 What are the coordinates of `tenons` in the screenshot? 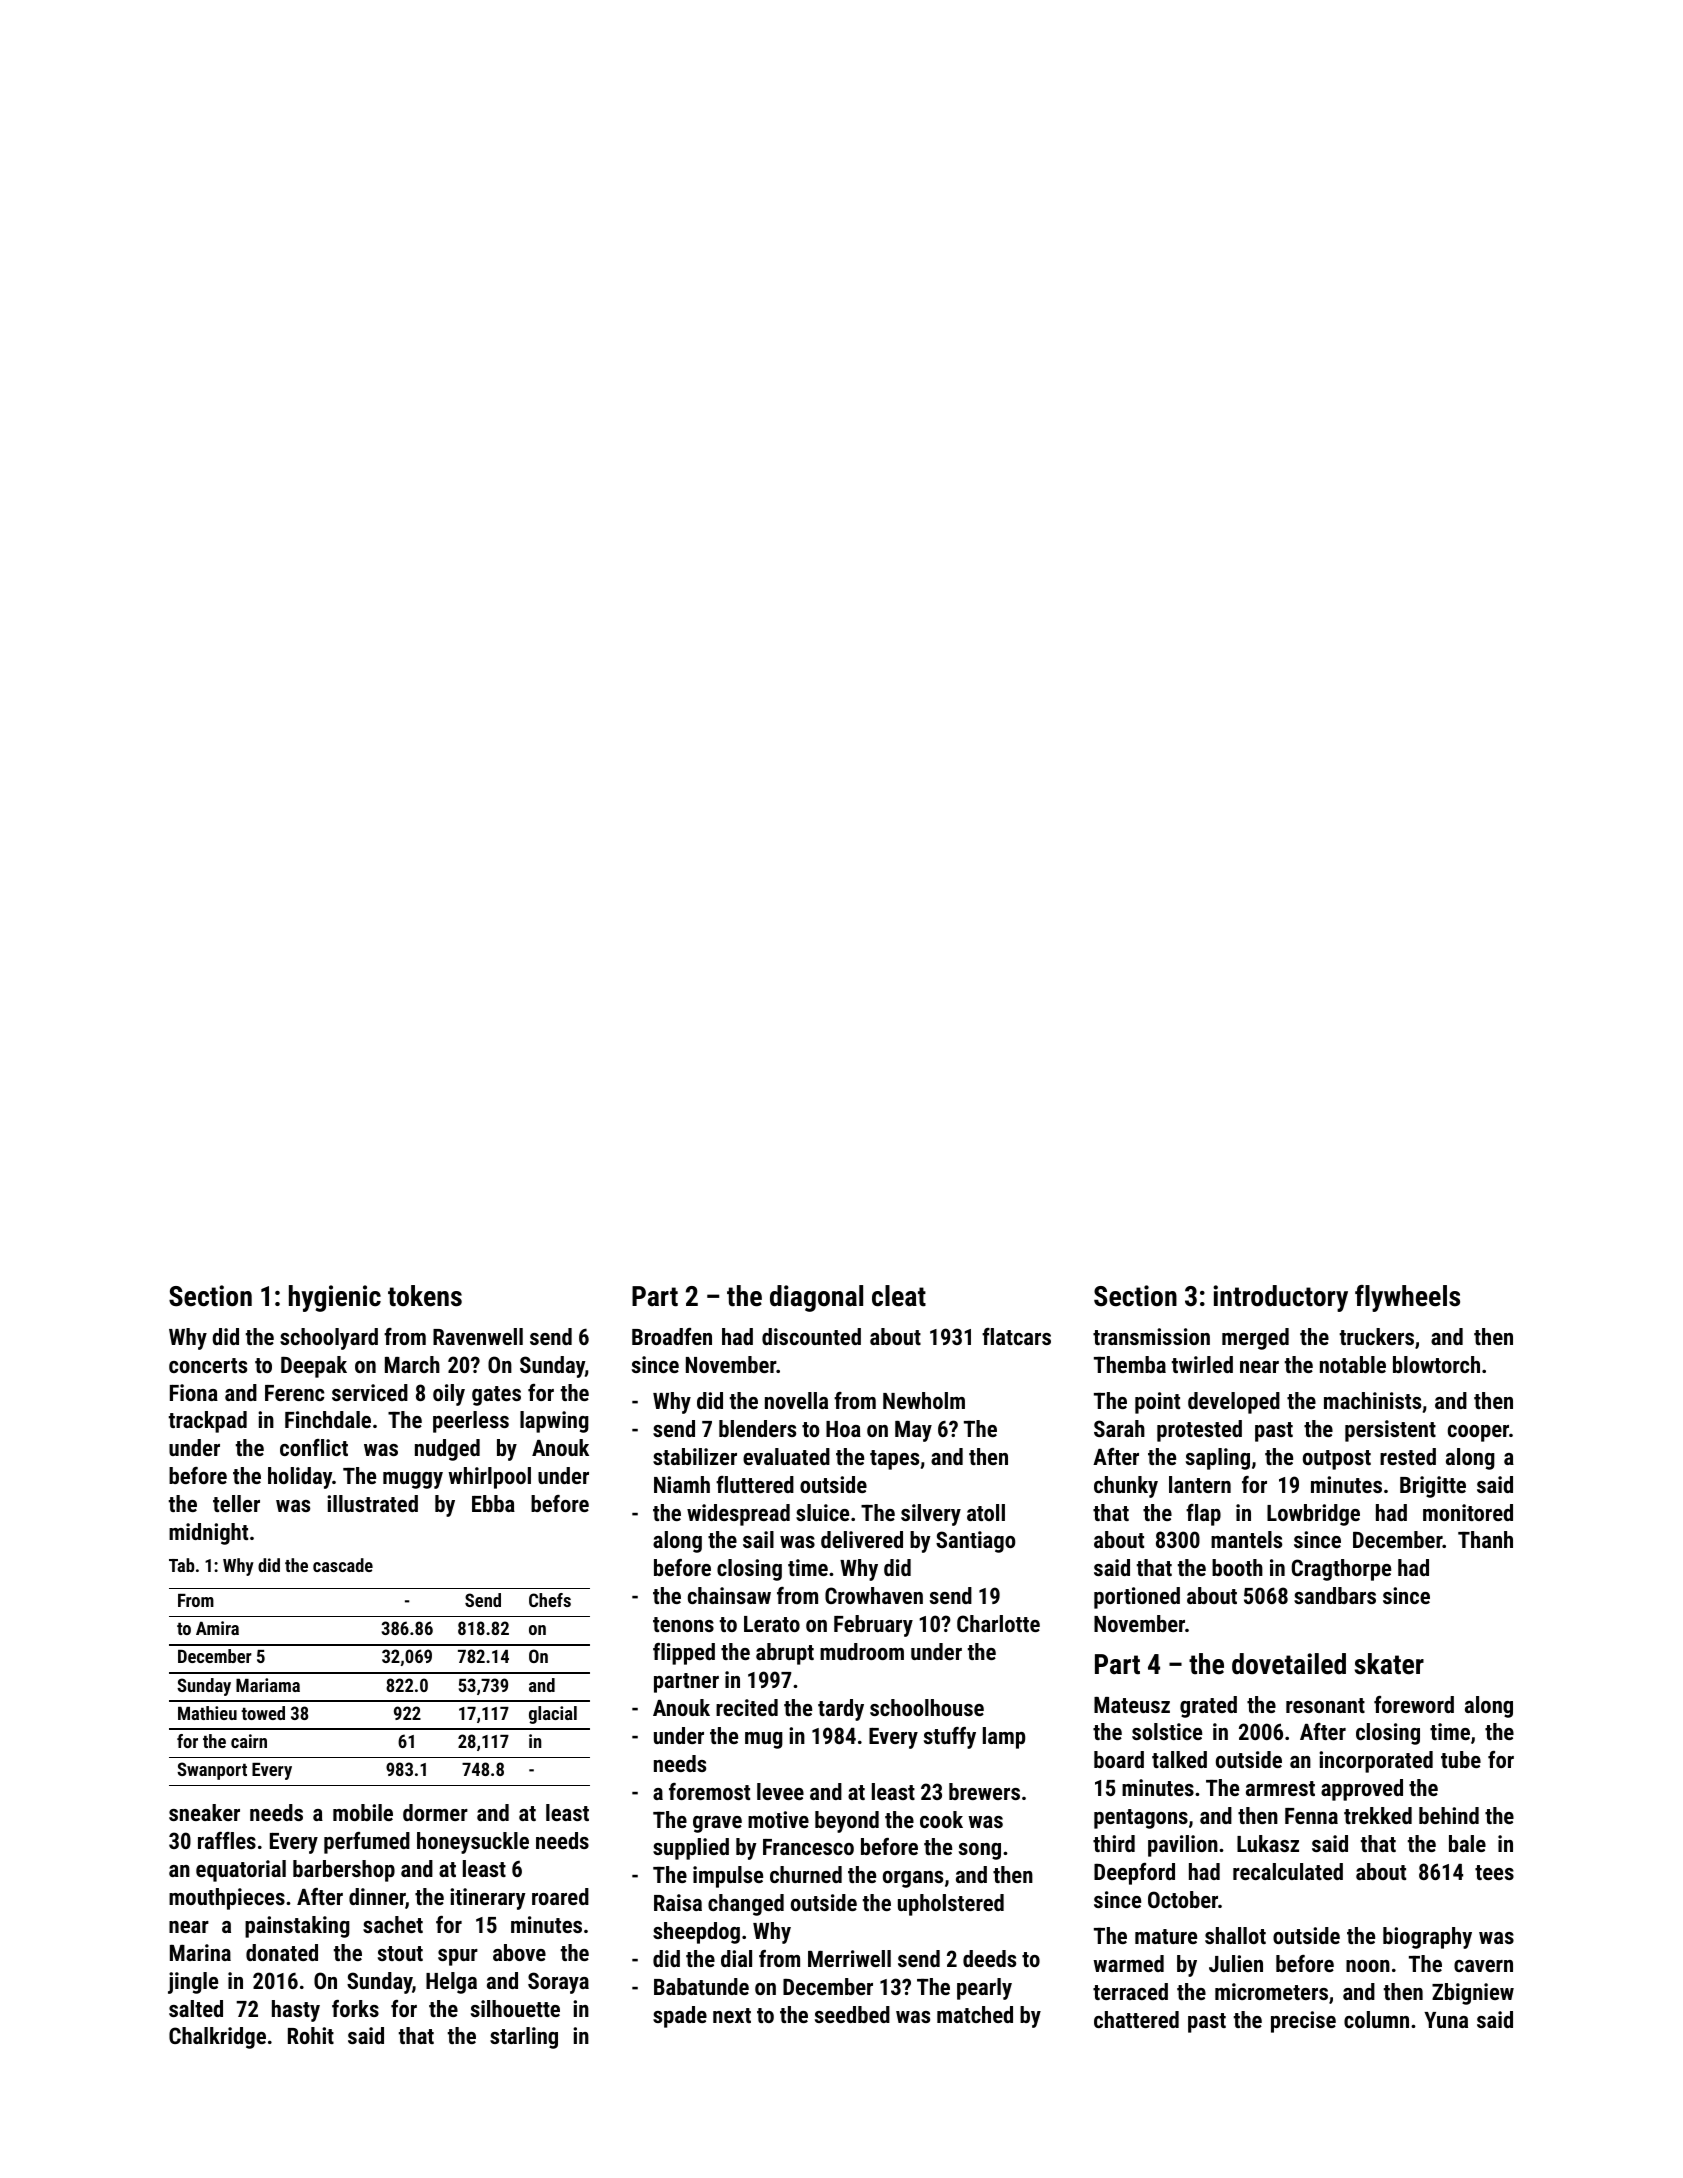 It's located at (683, 1624).
